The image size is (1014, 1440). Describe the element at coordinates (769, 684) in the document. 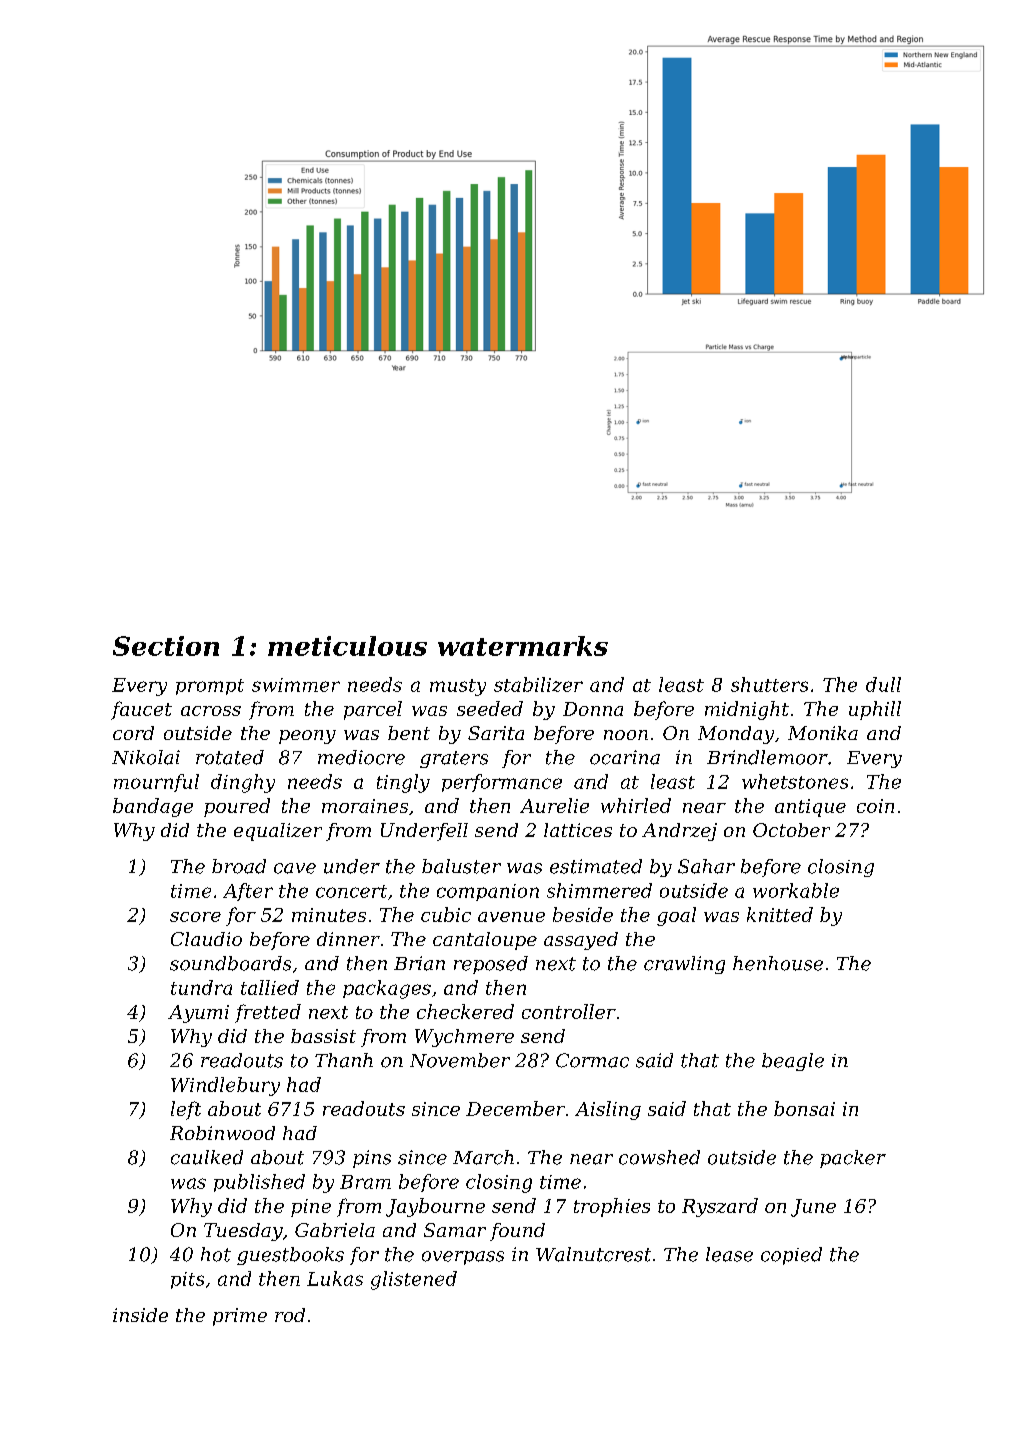

I see `shutters` at that location.
